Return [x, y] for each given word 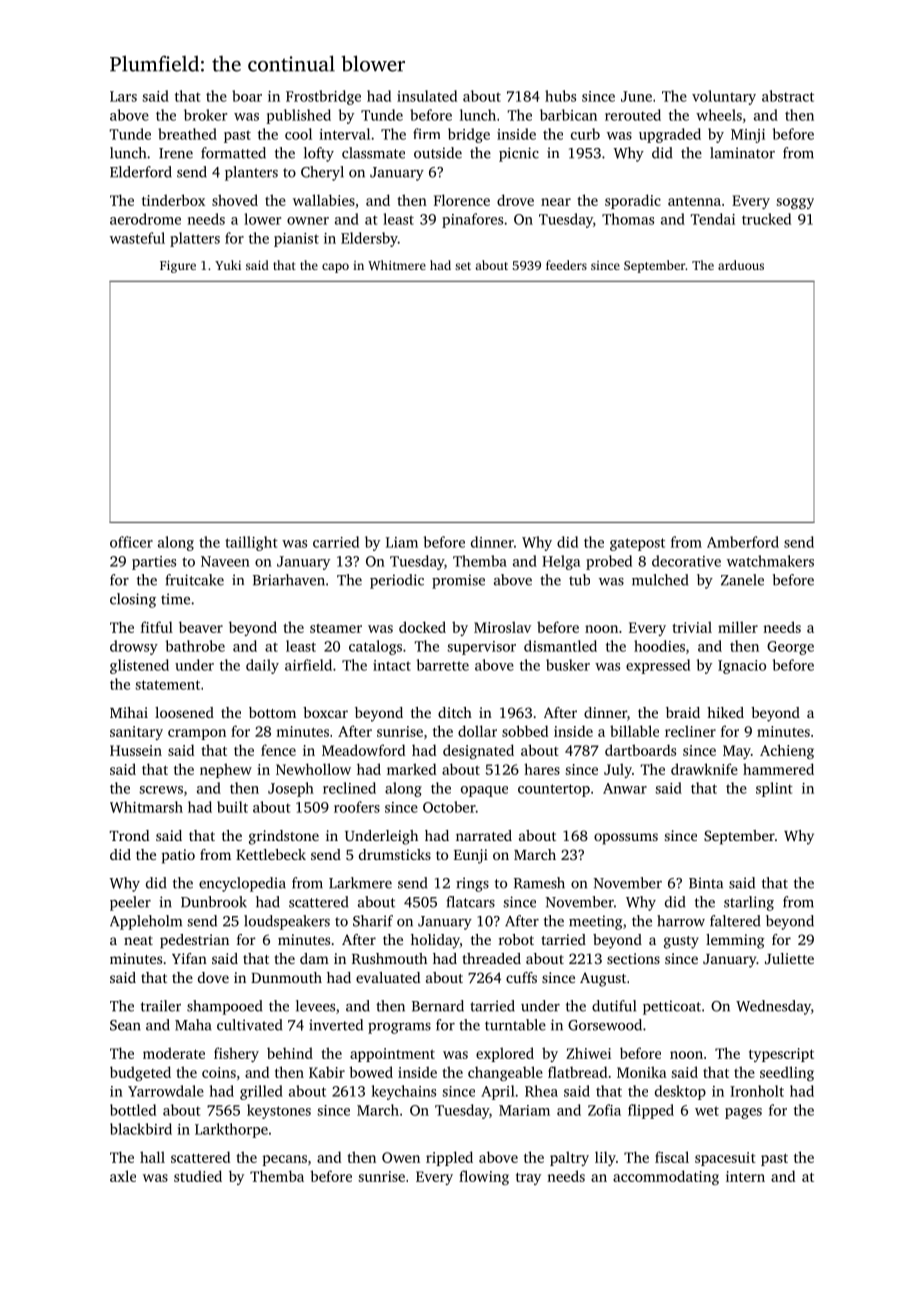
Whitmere [397, 265]
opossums [626, 839]
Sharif [373, 921]
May [737, 752]
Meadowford [363, 750]
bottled [133, 1110]
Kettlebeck [271, 854]
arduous [741, 265]
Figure [178, 267]
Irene [176, 153]
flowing [484, 1177]
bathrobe [195, 646]
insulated [427, 96]
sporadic [633, 201]
